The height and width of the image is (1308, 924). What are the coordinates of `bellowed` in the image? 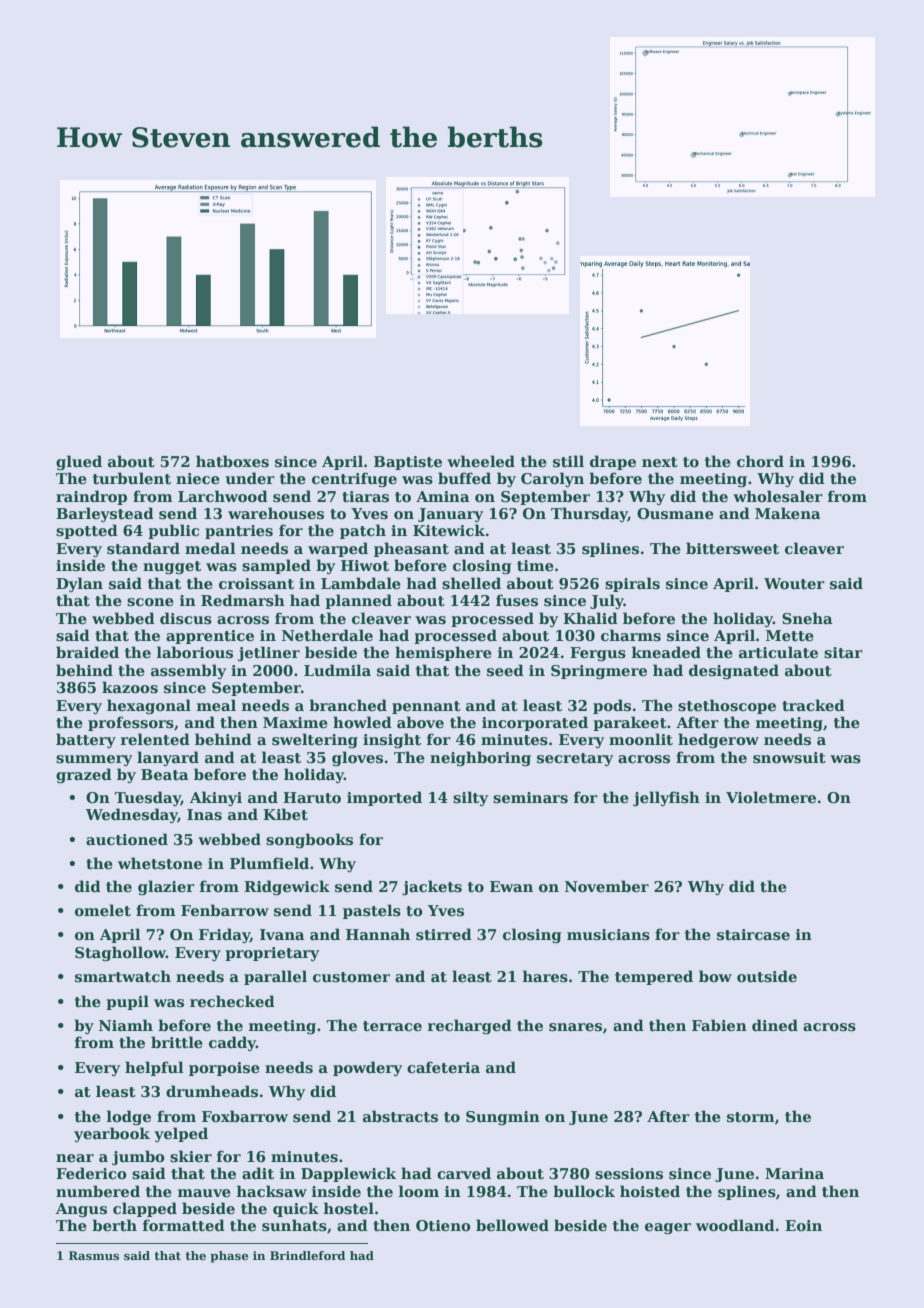 It's located at (512, 1225).
